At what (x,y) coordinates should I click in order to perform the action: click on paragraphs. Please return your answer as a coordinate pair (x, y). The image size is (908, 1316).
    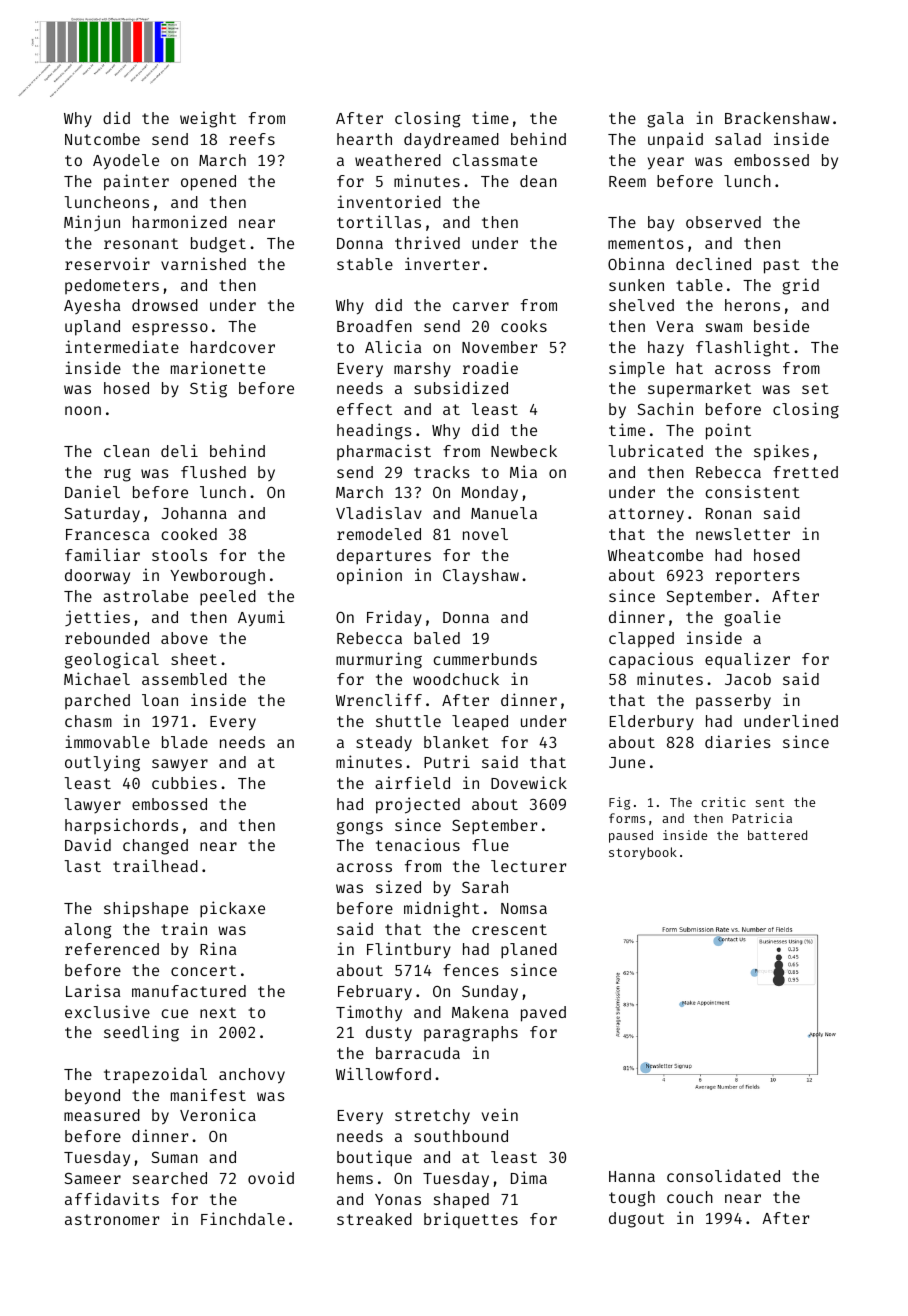
    Looking at the image, I should click on (471, 1034).
